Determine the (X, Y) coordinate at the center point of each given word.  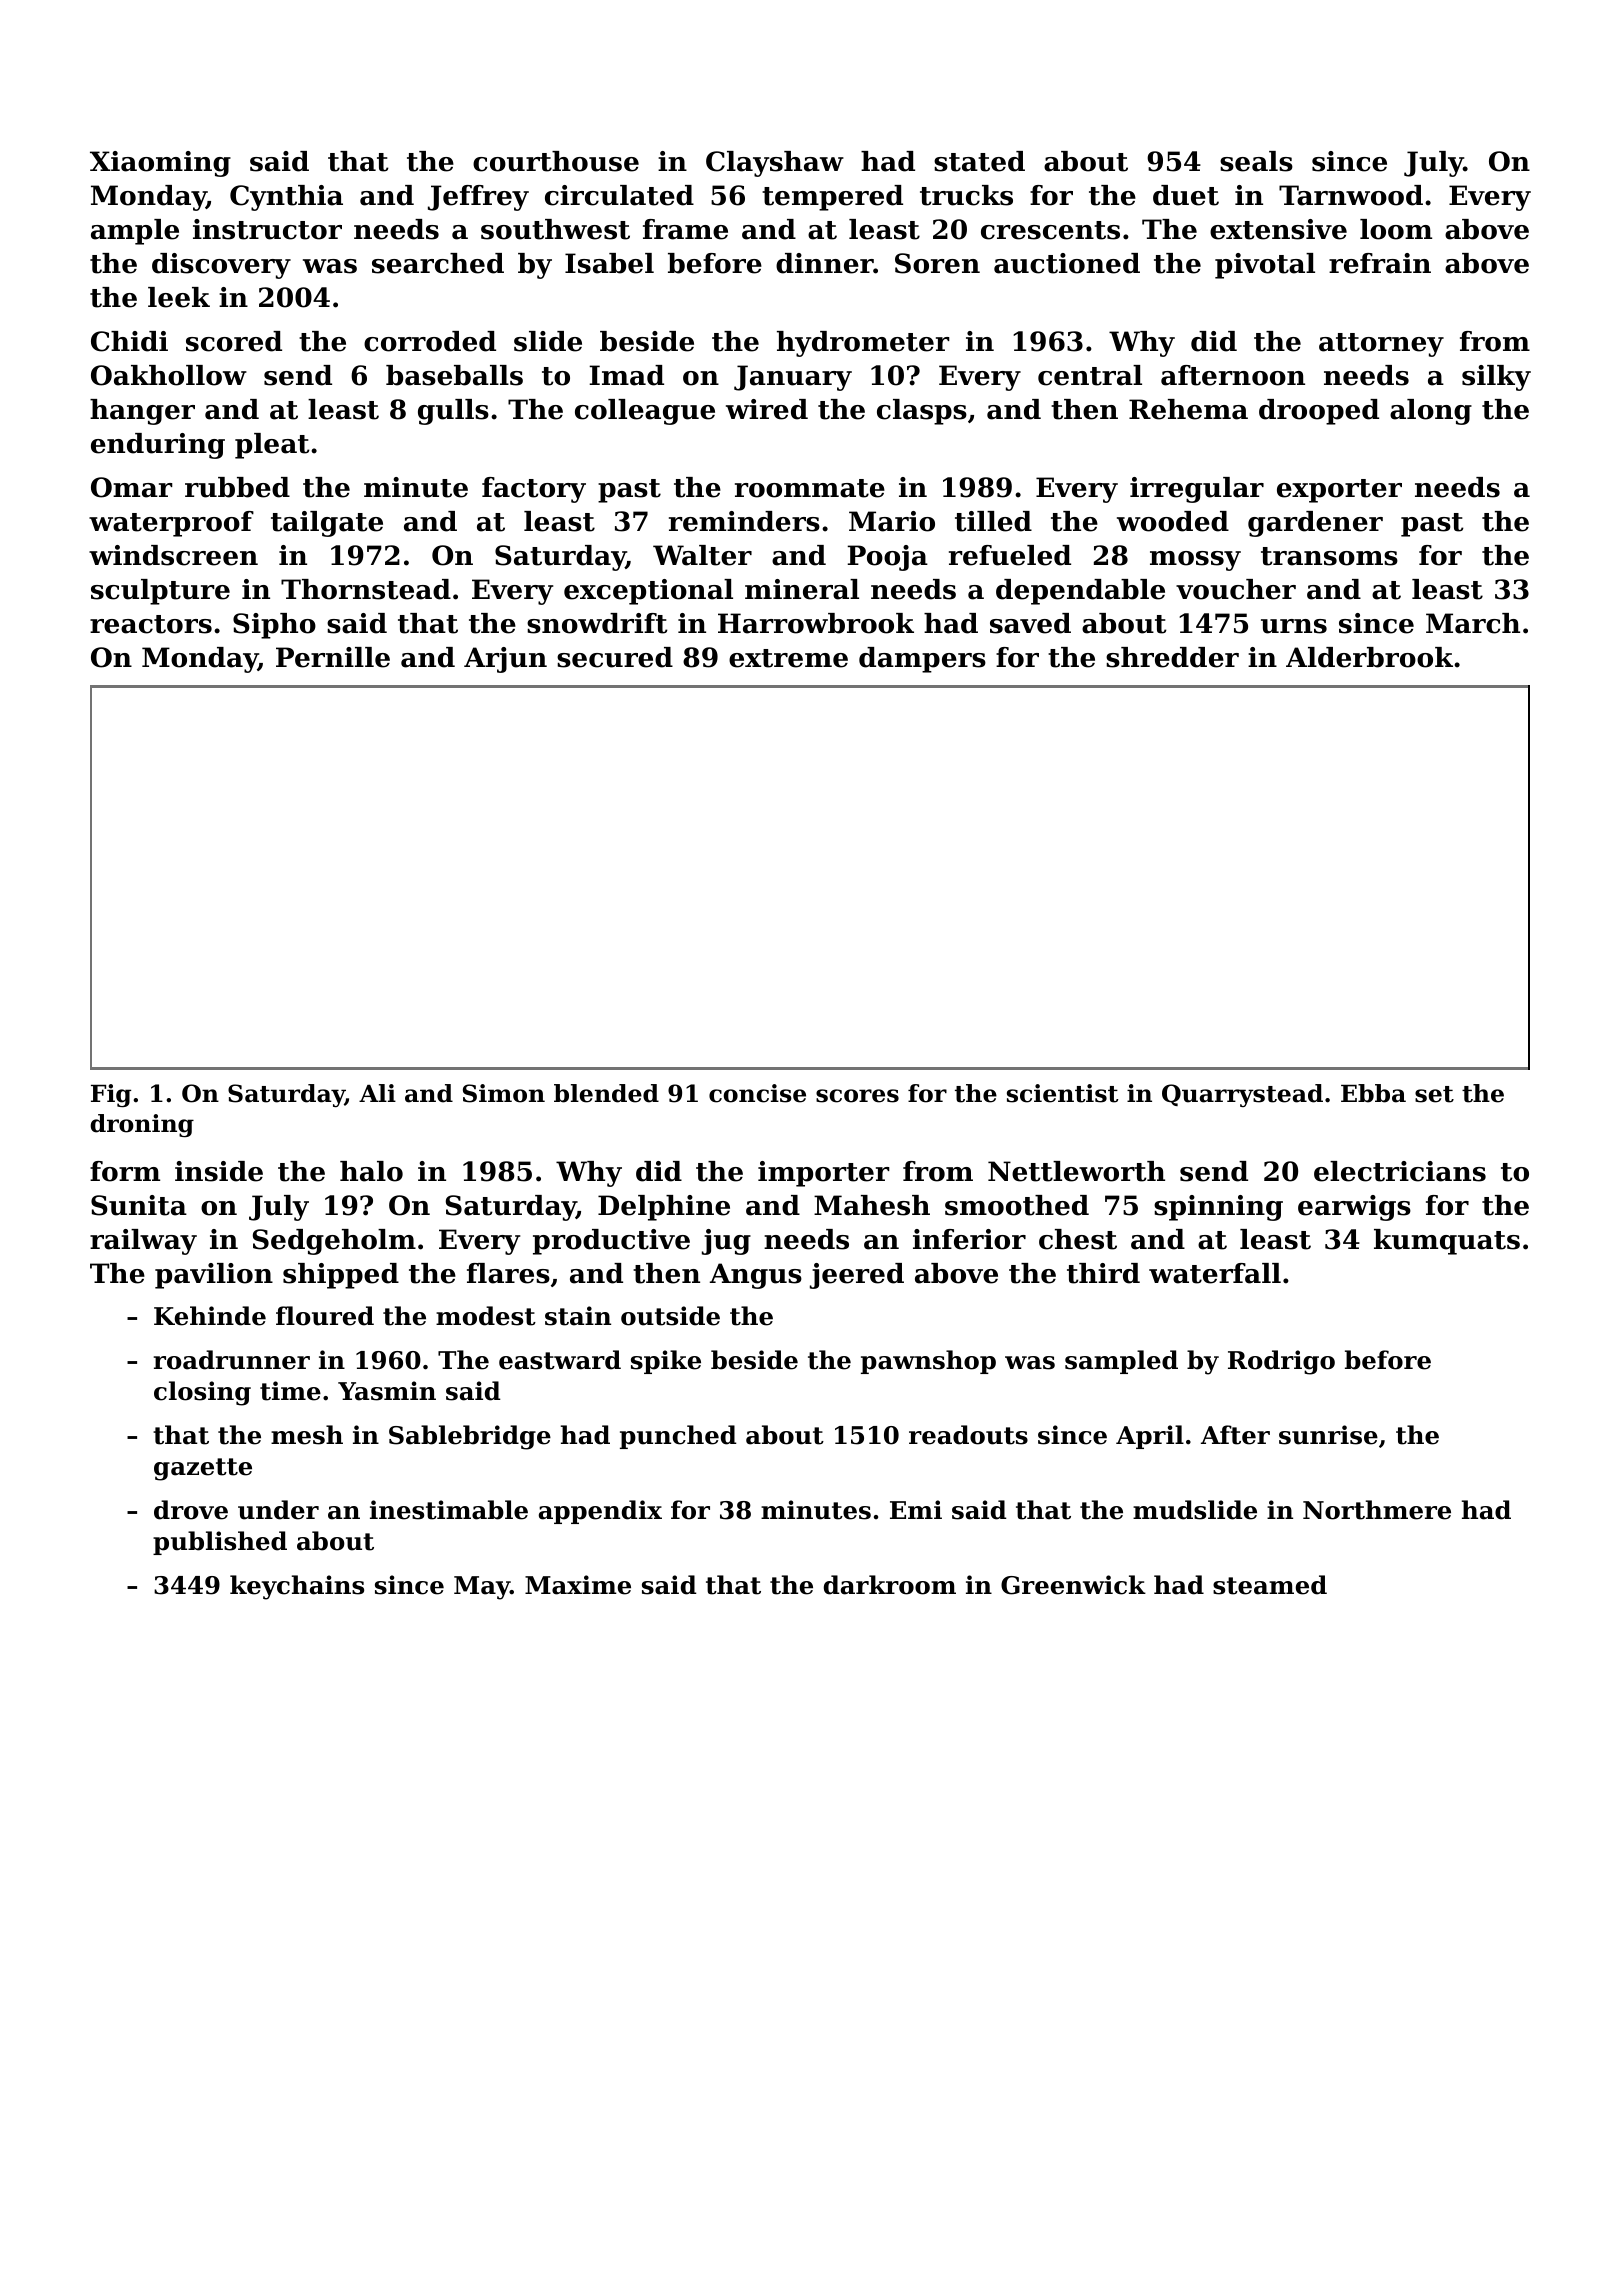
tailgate (327, 524)
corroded (430, 341)
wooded (1173, 521)
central (1090, 375)
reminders (744, 521)
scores (857, 1096)
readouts (968, 1435)
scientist (1062, 1093)
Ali (377, 1093)
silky (1496, 378)
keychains (297, 1587)
